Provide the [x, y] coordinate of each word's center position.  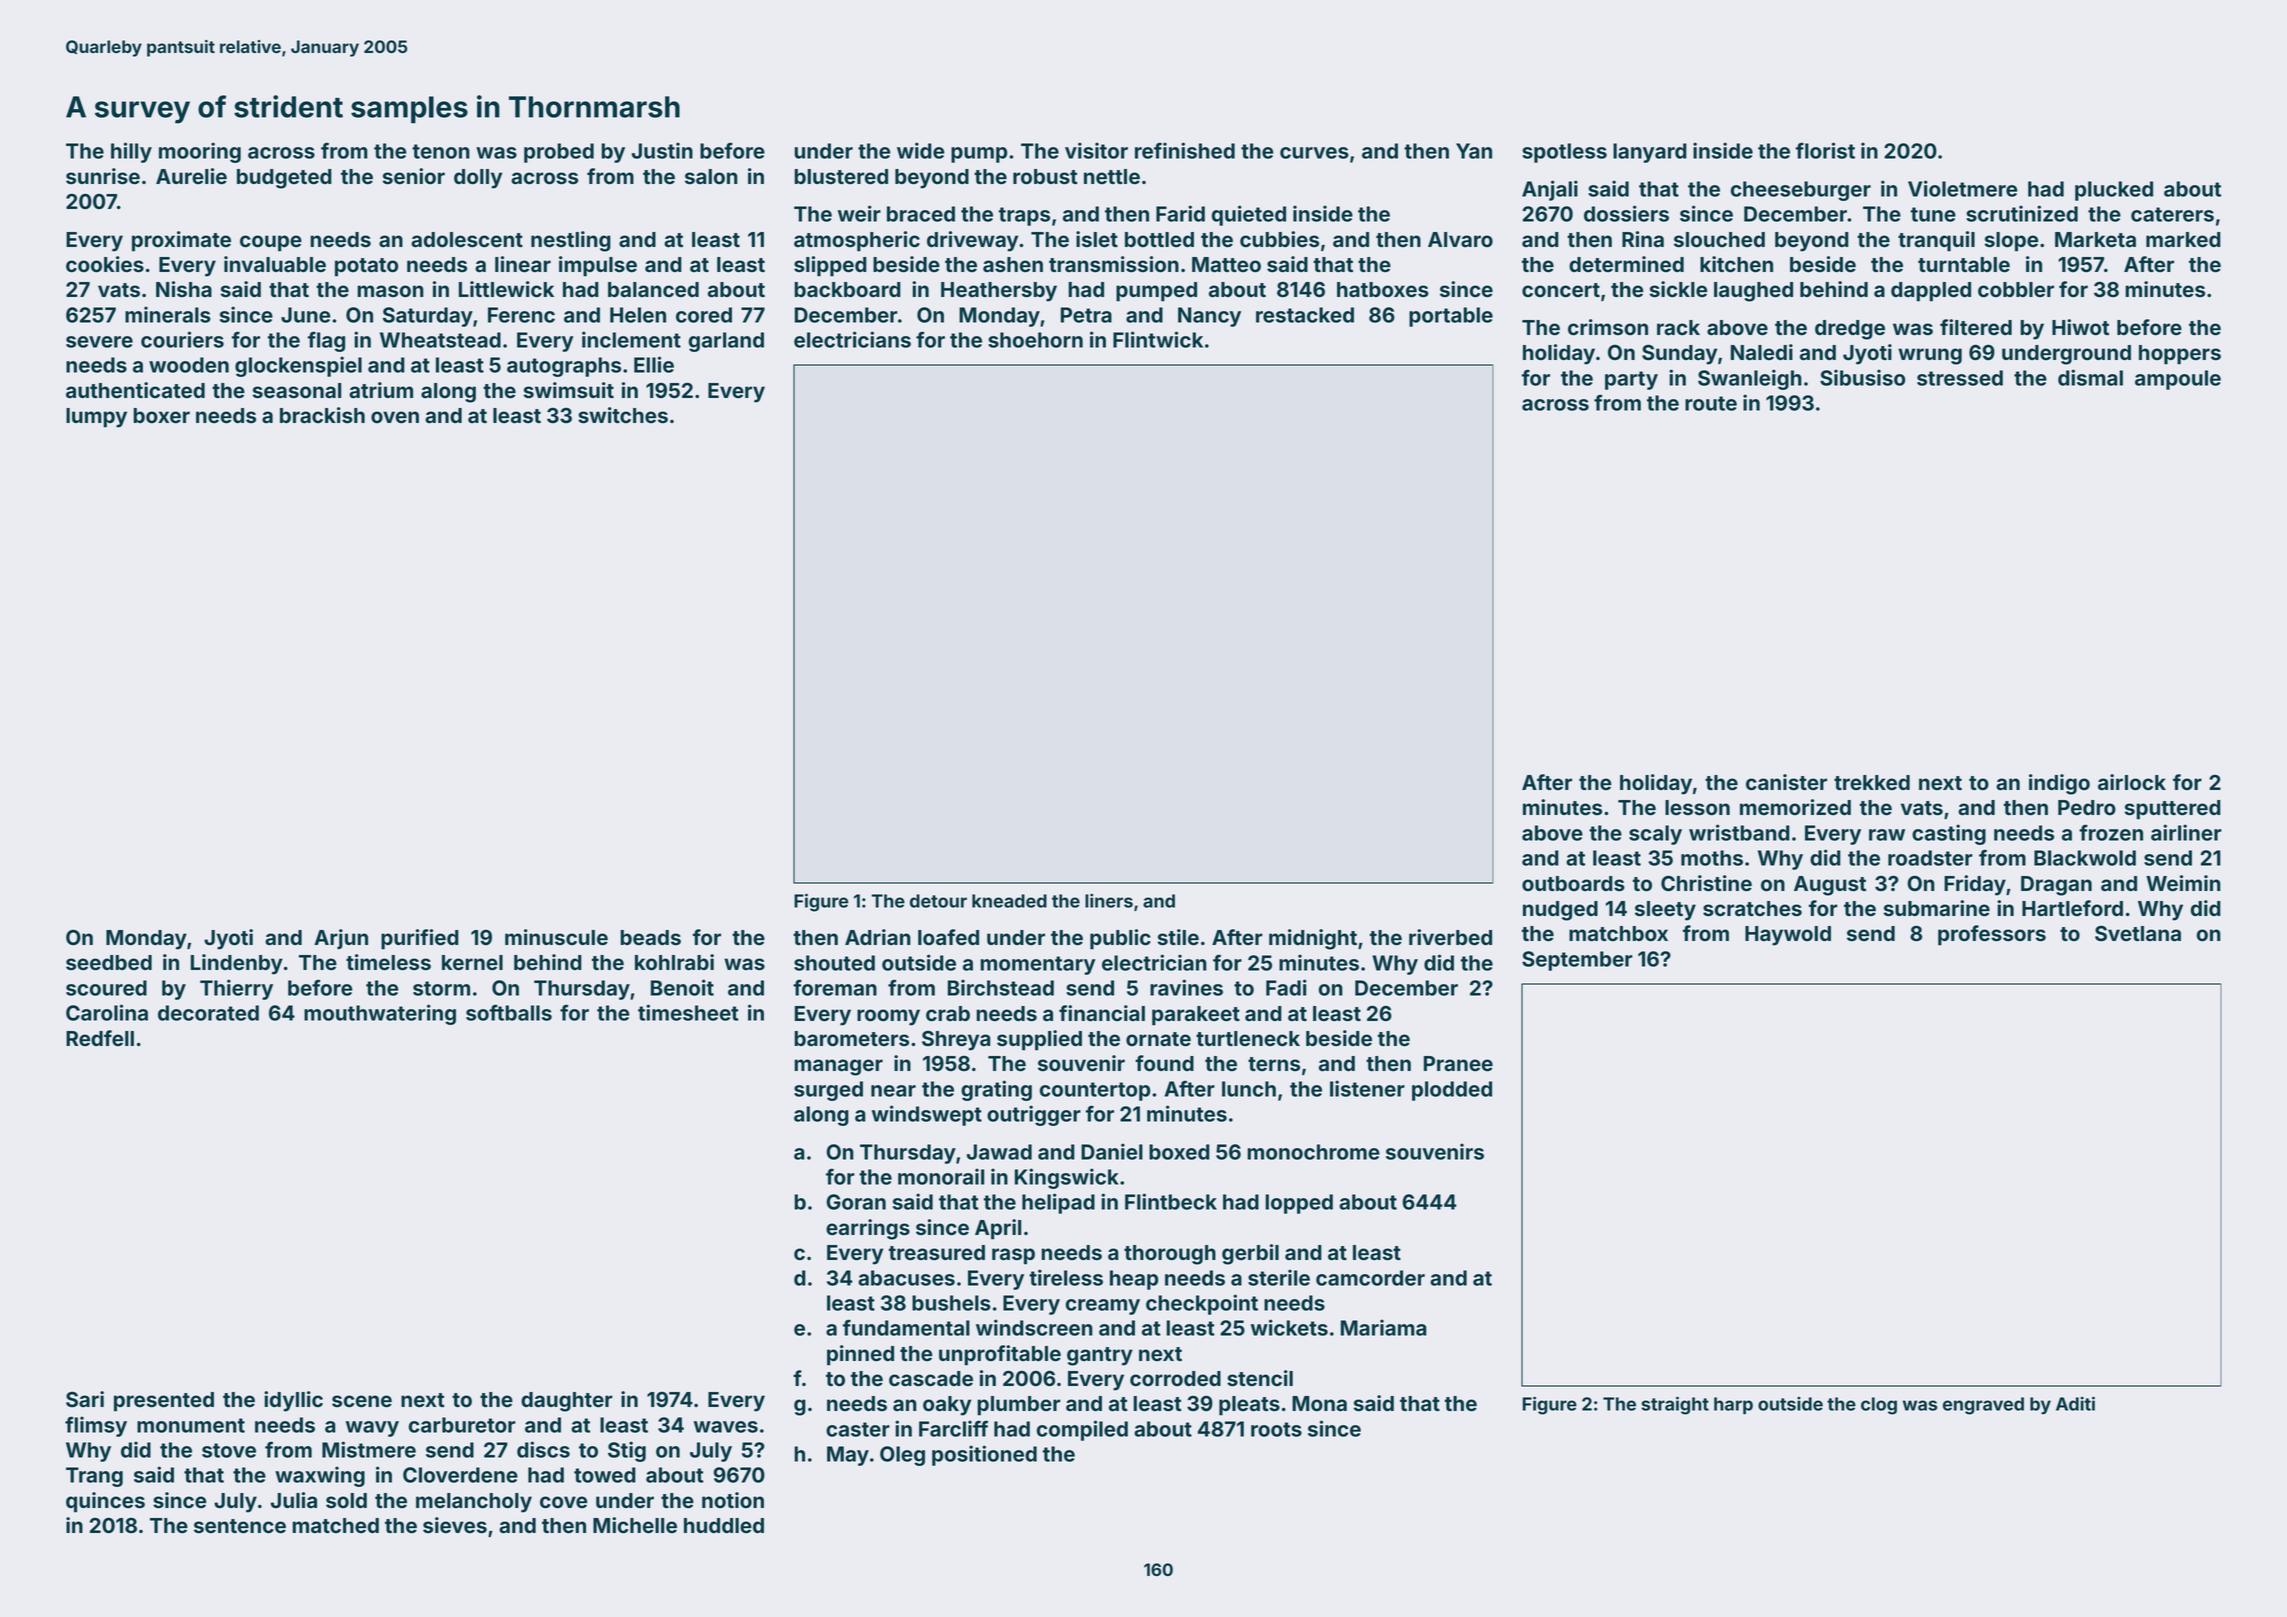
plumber [1019, 1406]
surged [828, 1091]
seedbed [109, 963]
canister [1786, 782]
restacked [1305, 315]
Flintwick [1158, 339]
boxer [161, 416]
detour [938, 901]
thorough [1170, 1255]
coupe [271, 243]
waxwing [320, 1476]
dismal [2090, 377]
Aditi [2075, 1403]
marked [2183, 240]
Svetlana [2138, 933]
